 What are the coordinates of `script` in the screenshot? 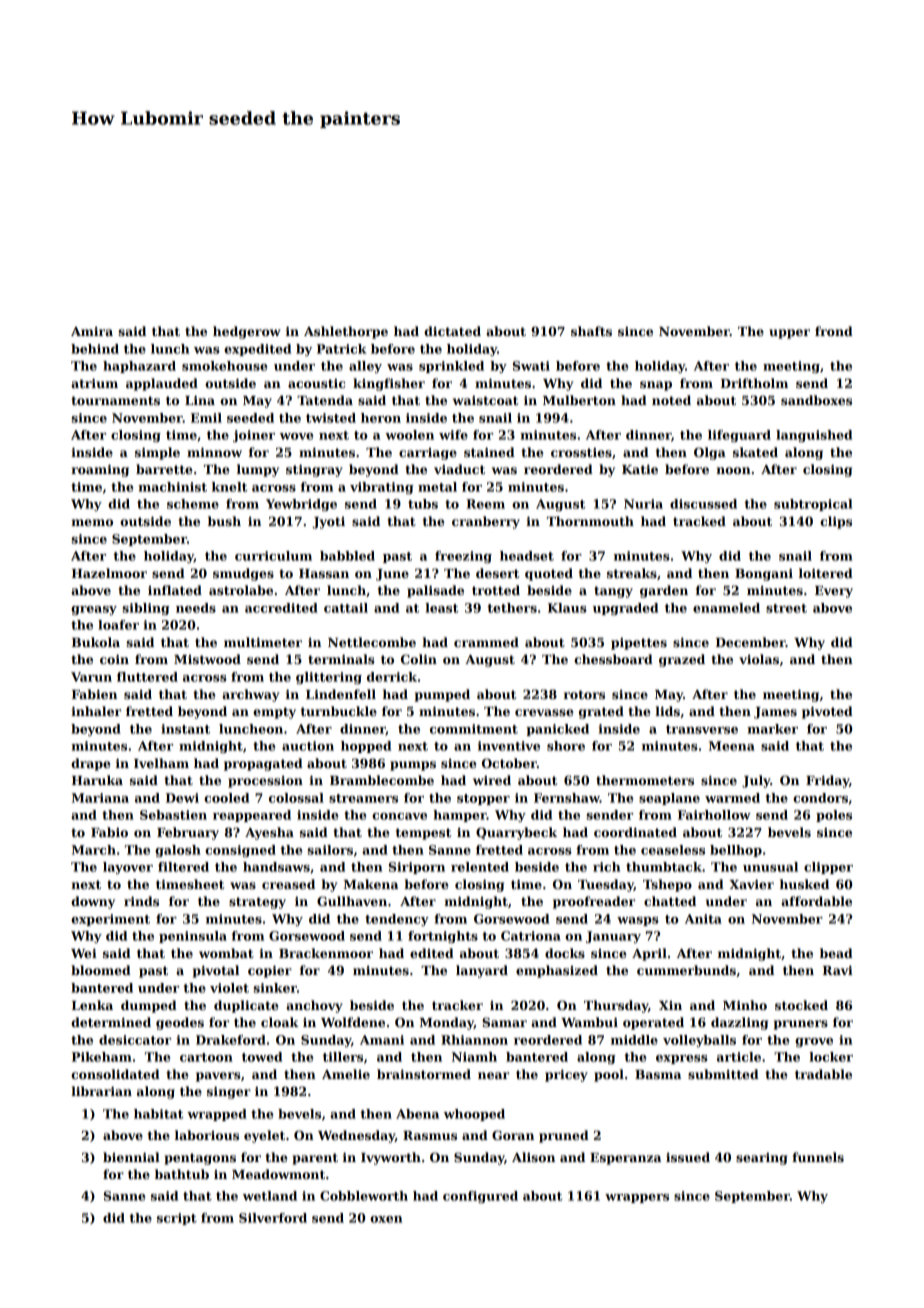 It's located at (177, 1219).
